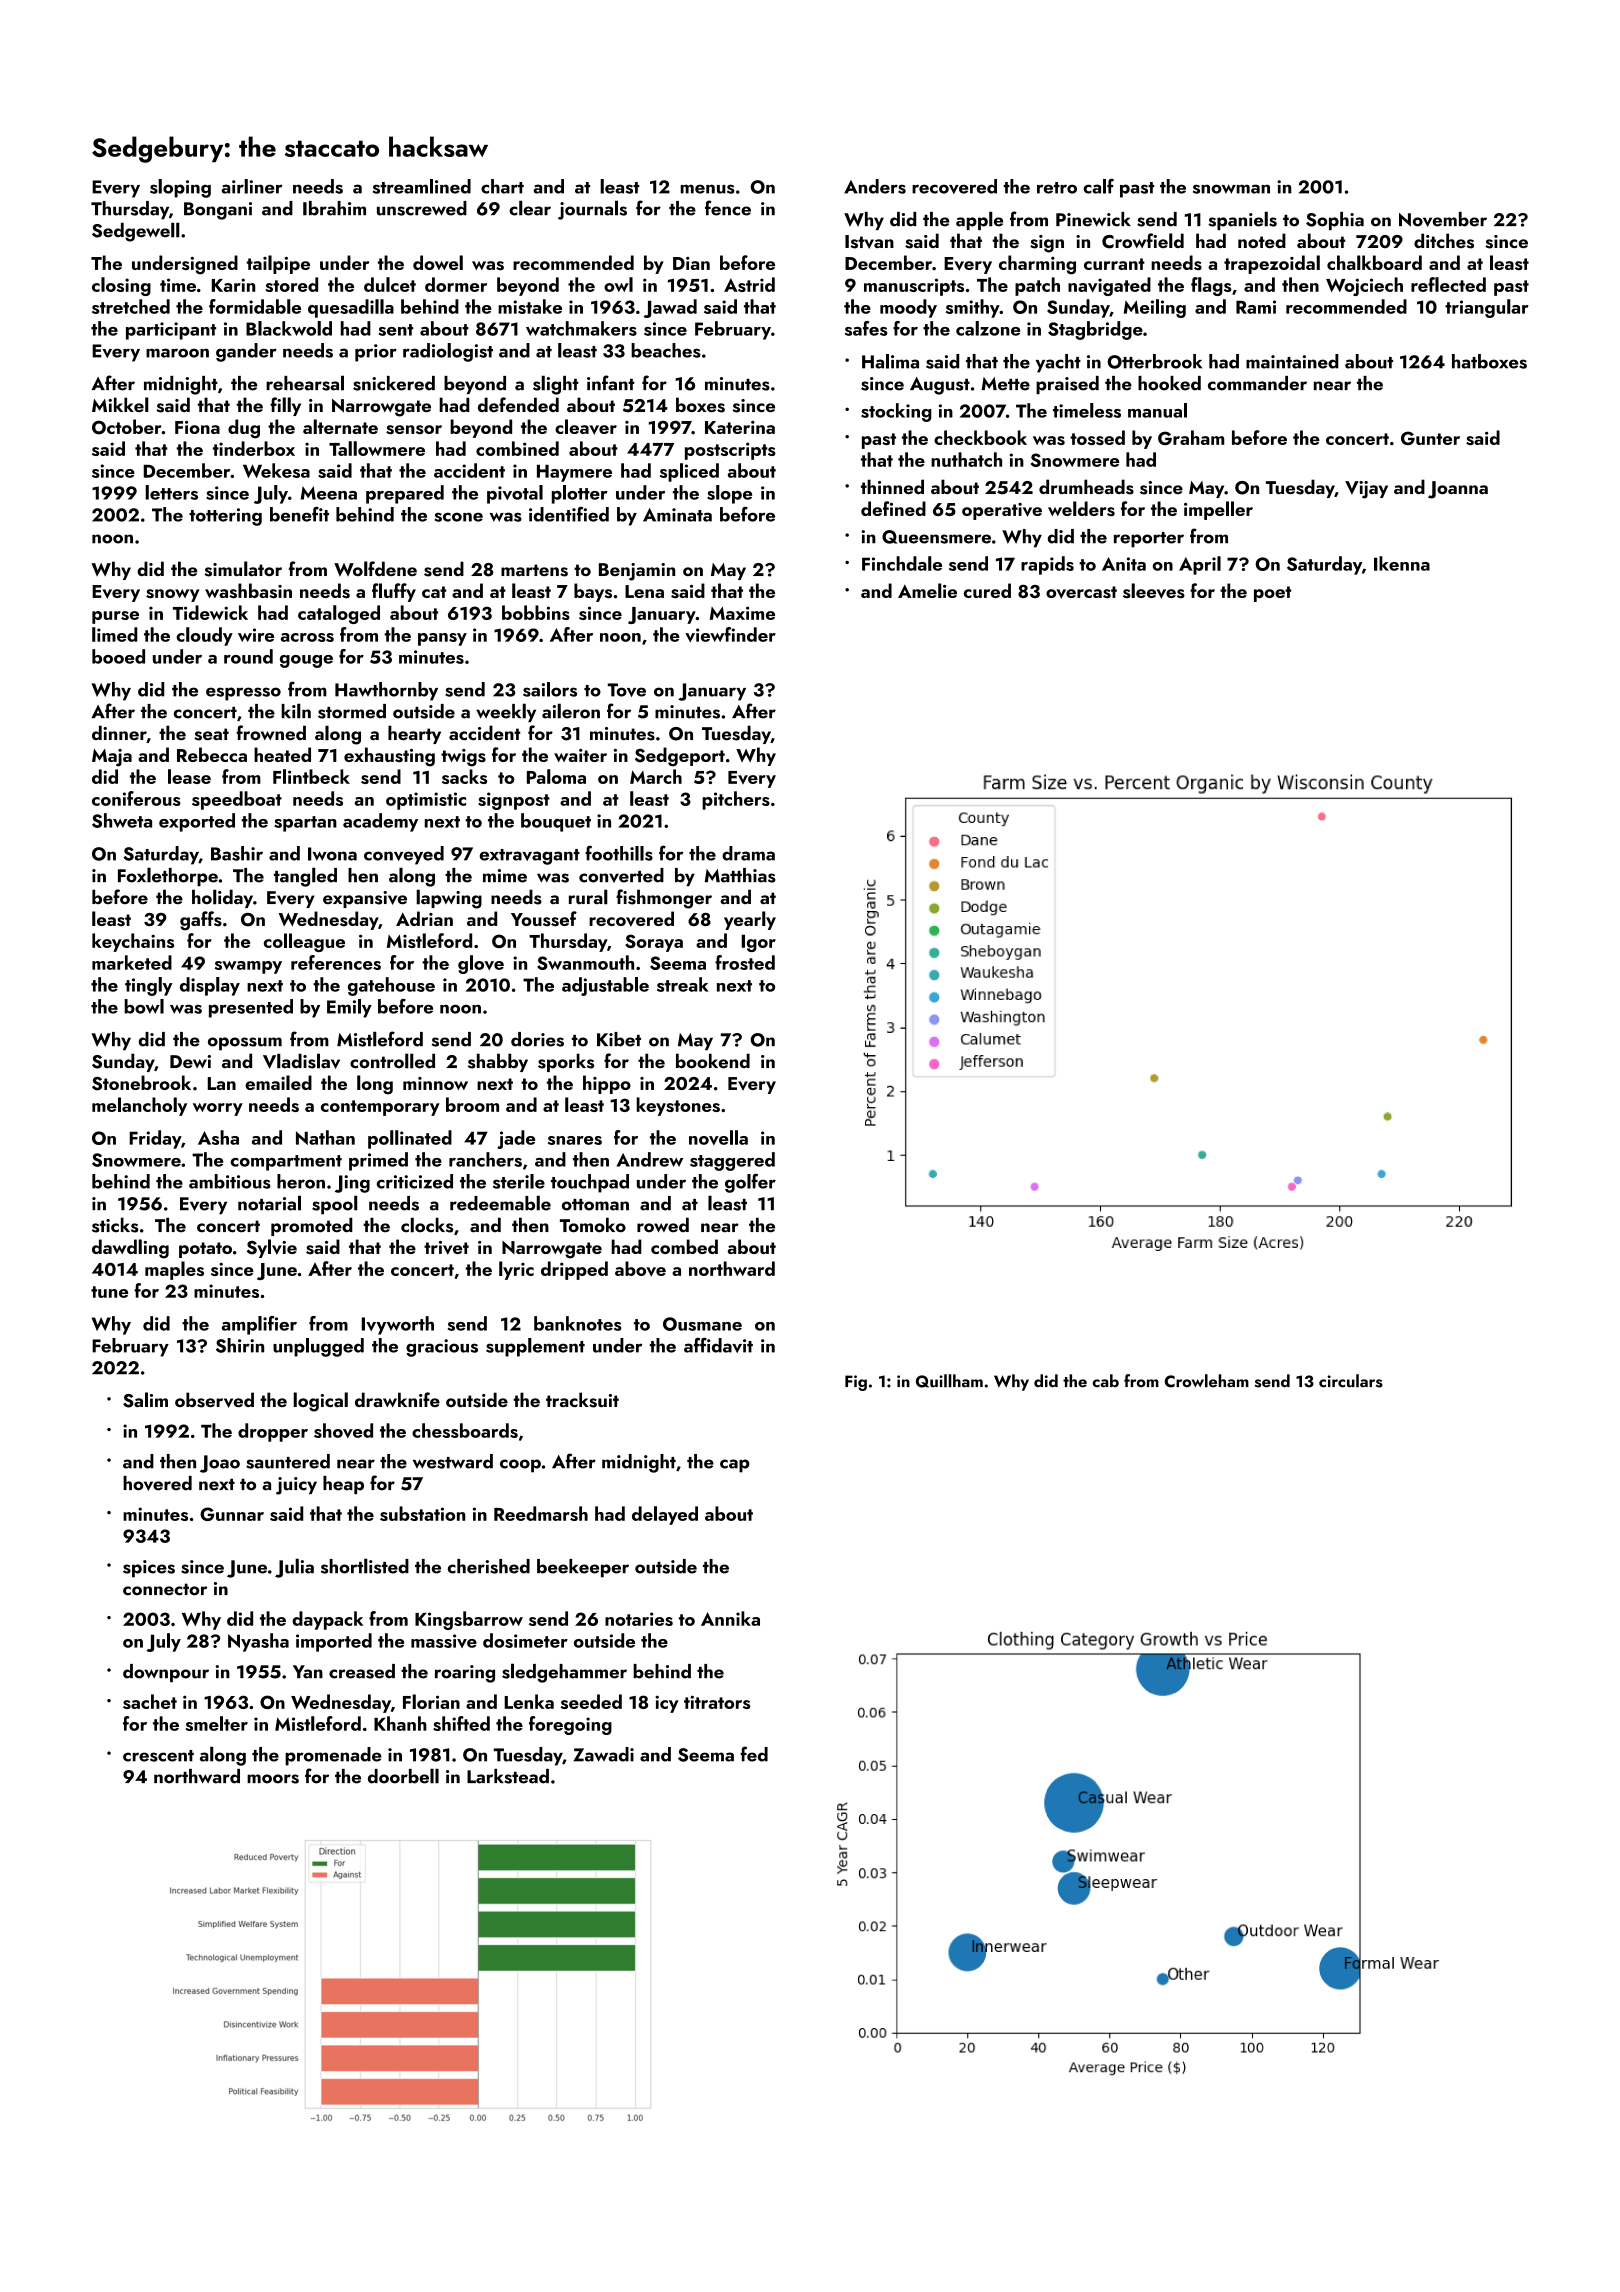 Image resolution: width=1620 pixels, height=2292 pixels. I want to click on circulars, so click(1351, 1381).
